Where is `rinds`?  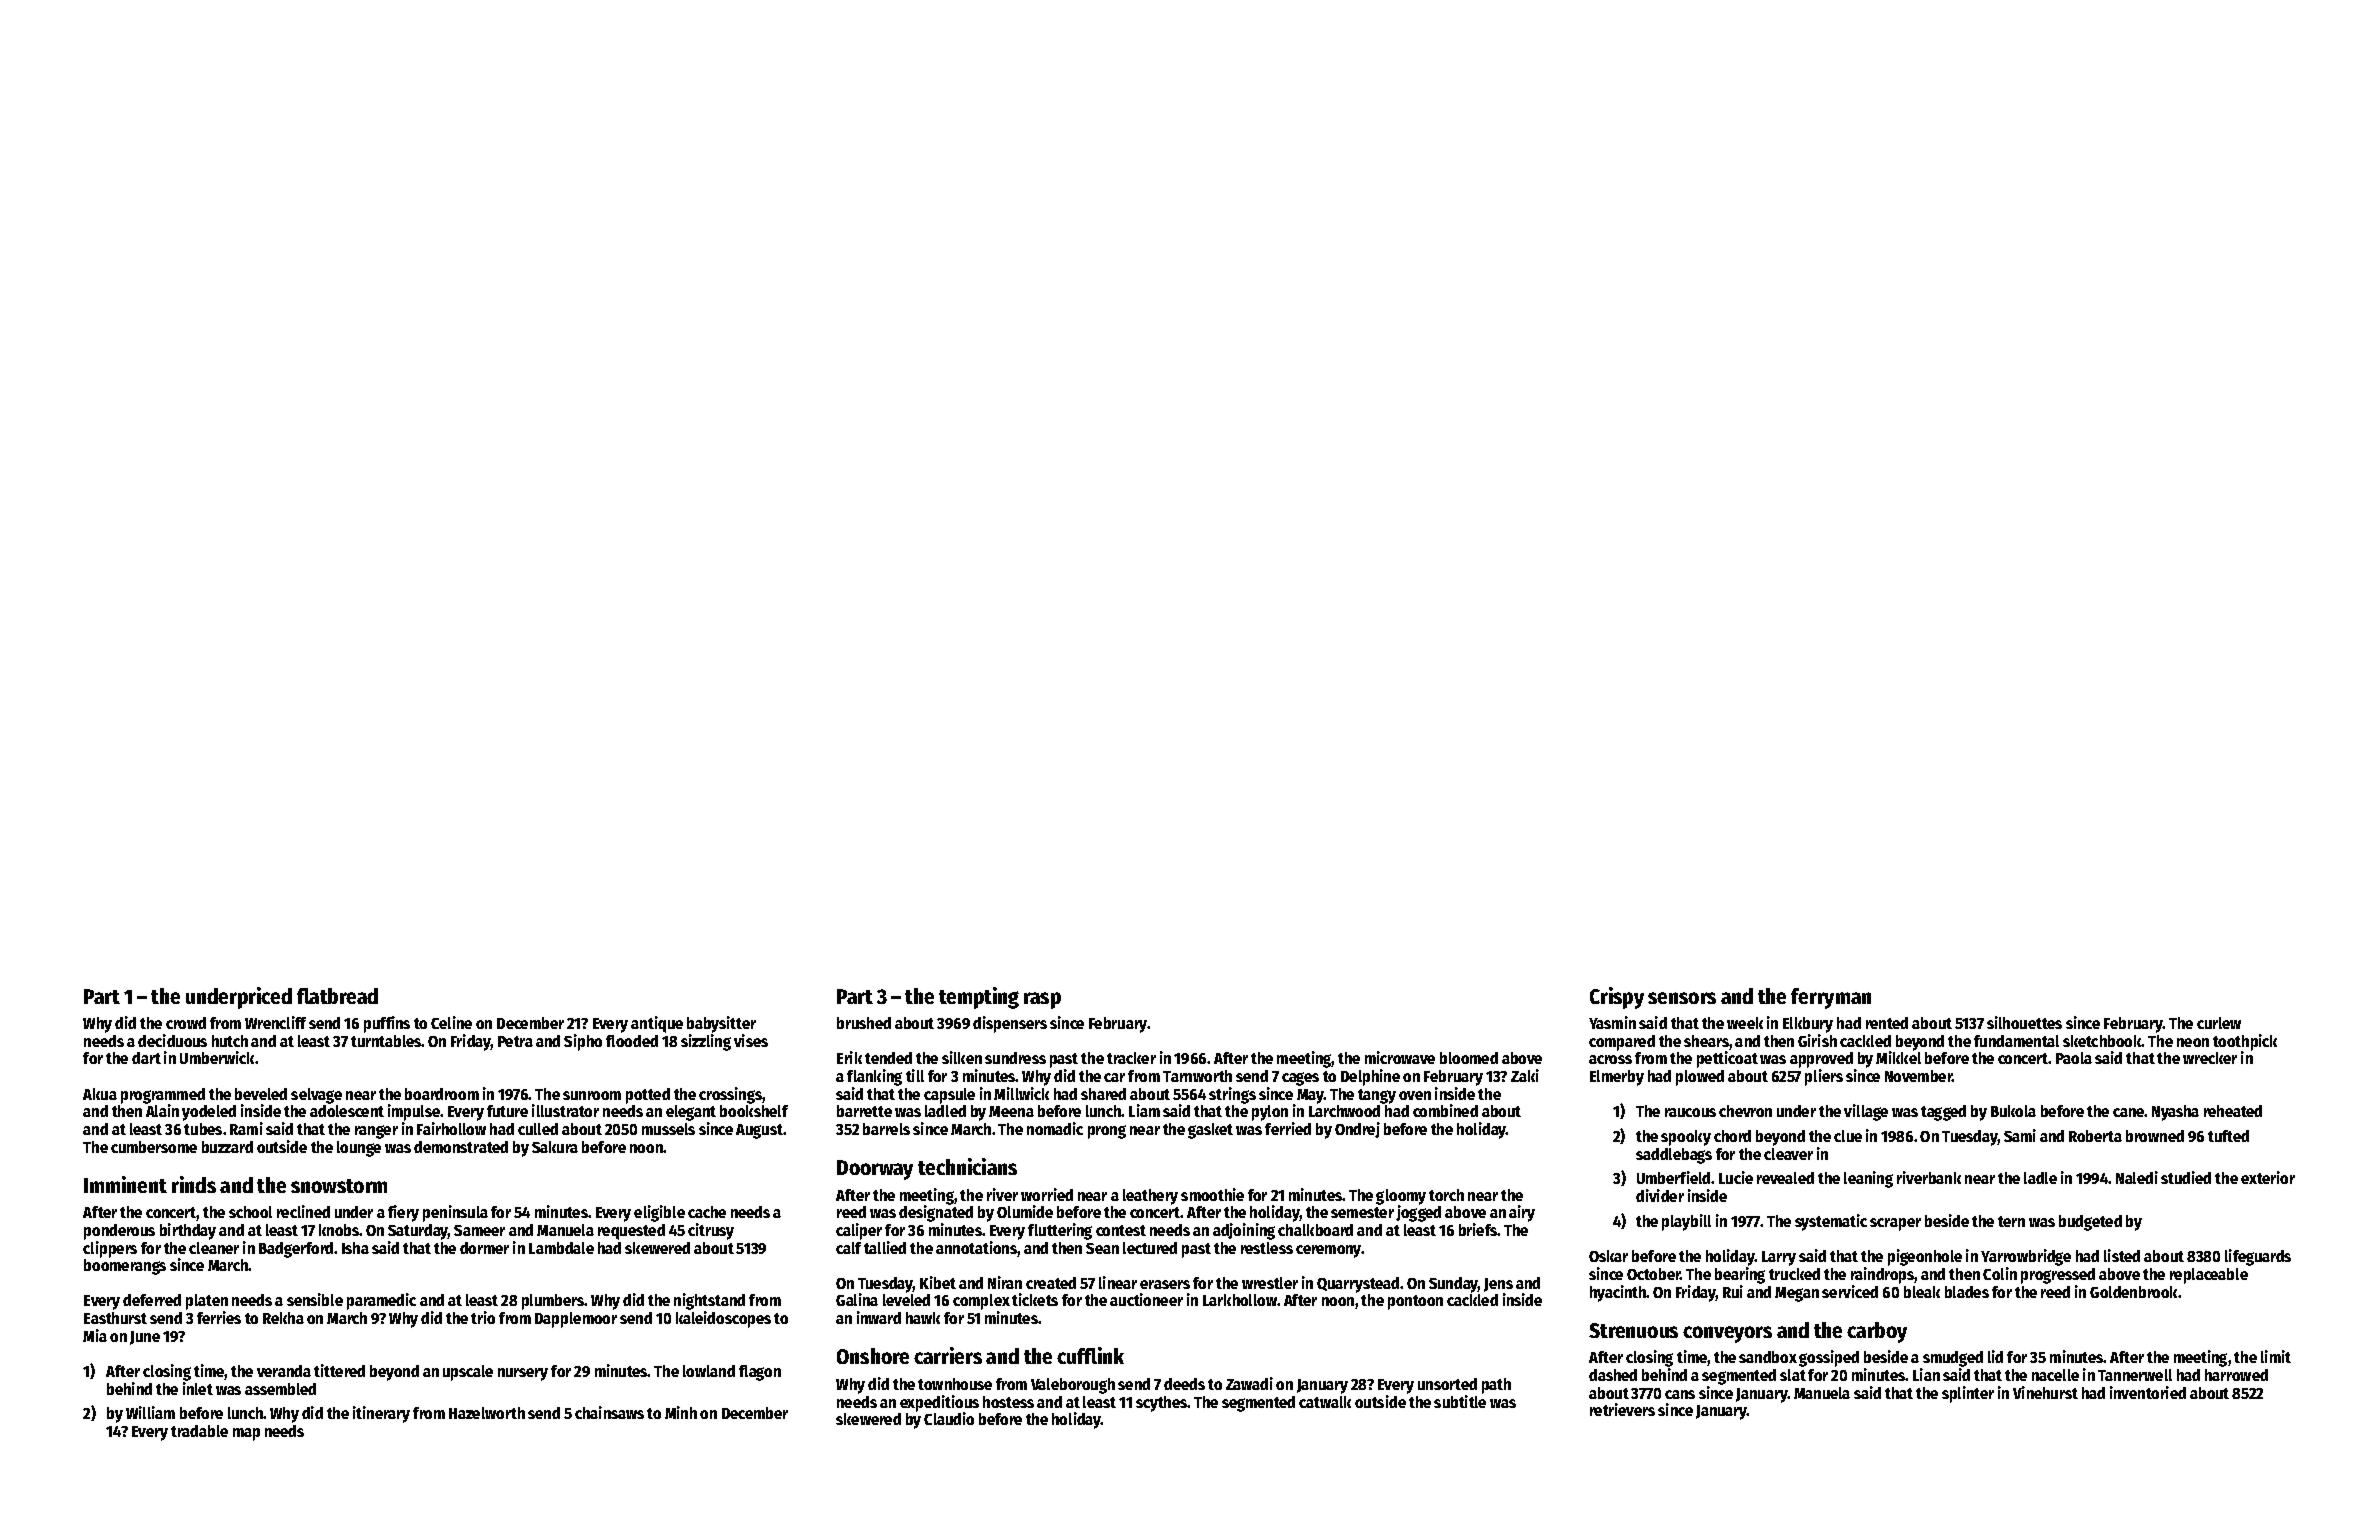
rinds is located at coordinates (194, 1184).
